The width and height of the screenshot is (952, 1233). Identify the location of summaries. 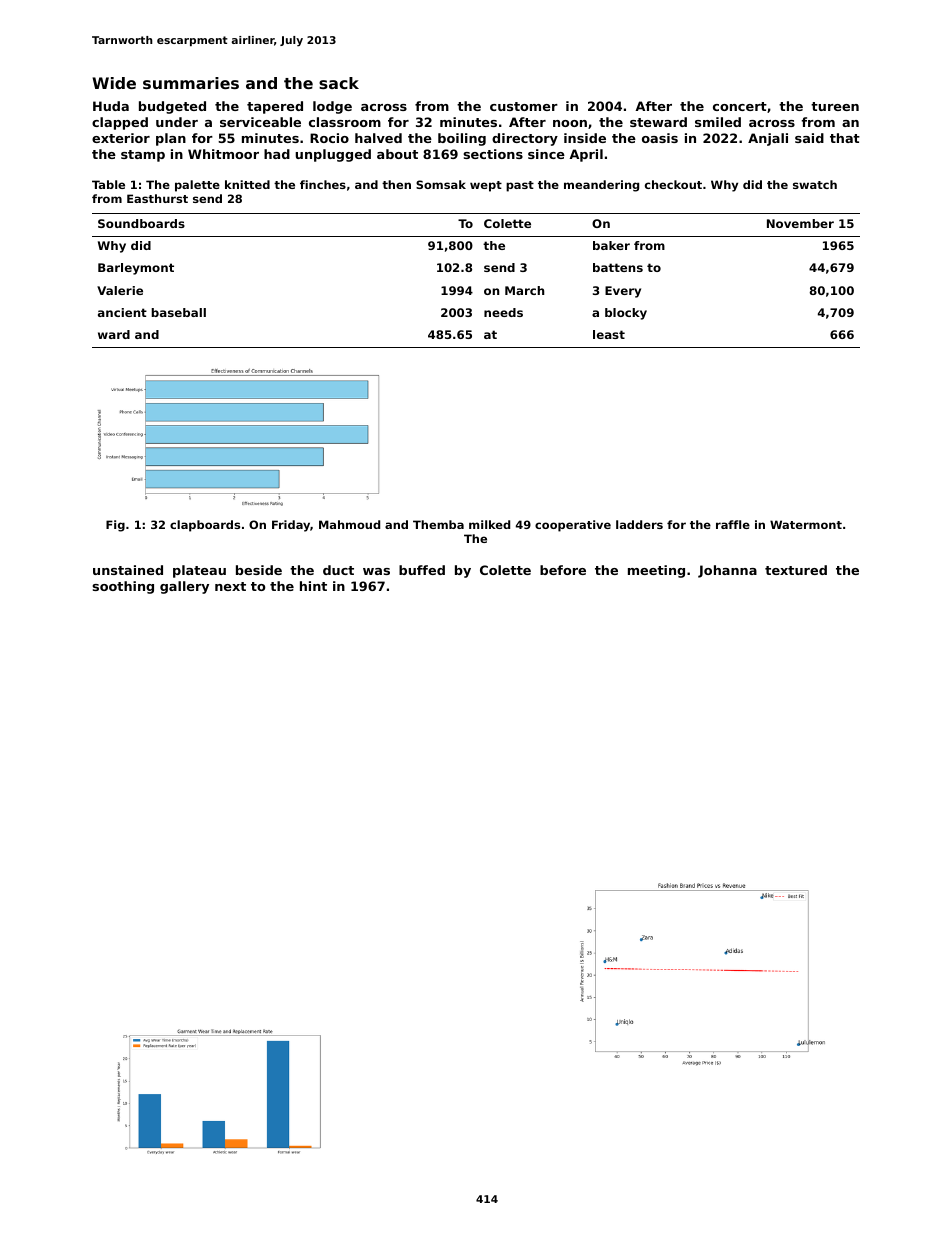
(191, 83).
